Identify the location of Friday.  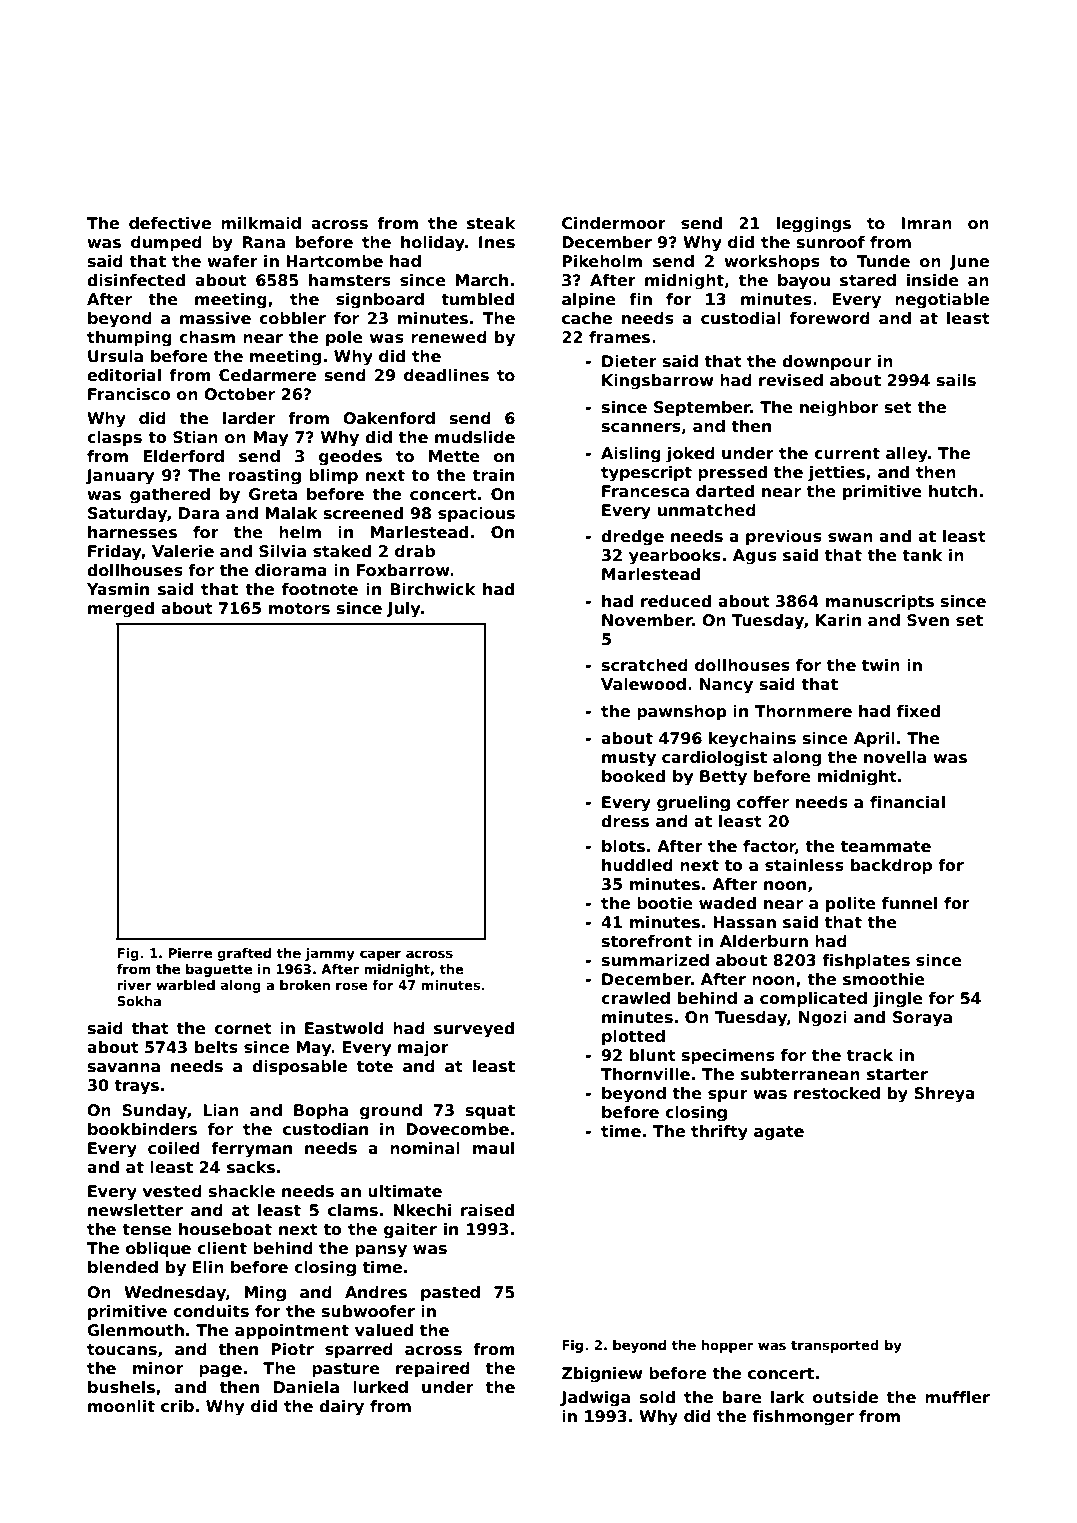
(115, 553).
